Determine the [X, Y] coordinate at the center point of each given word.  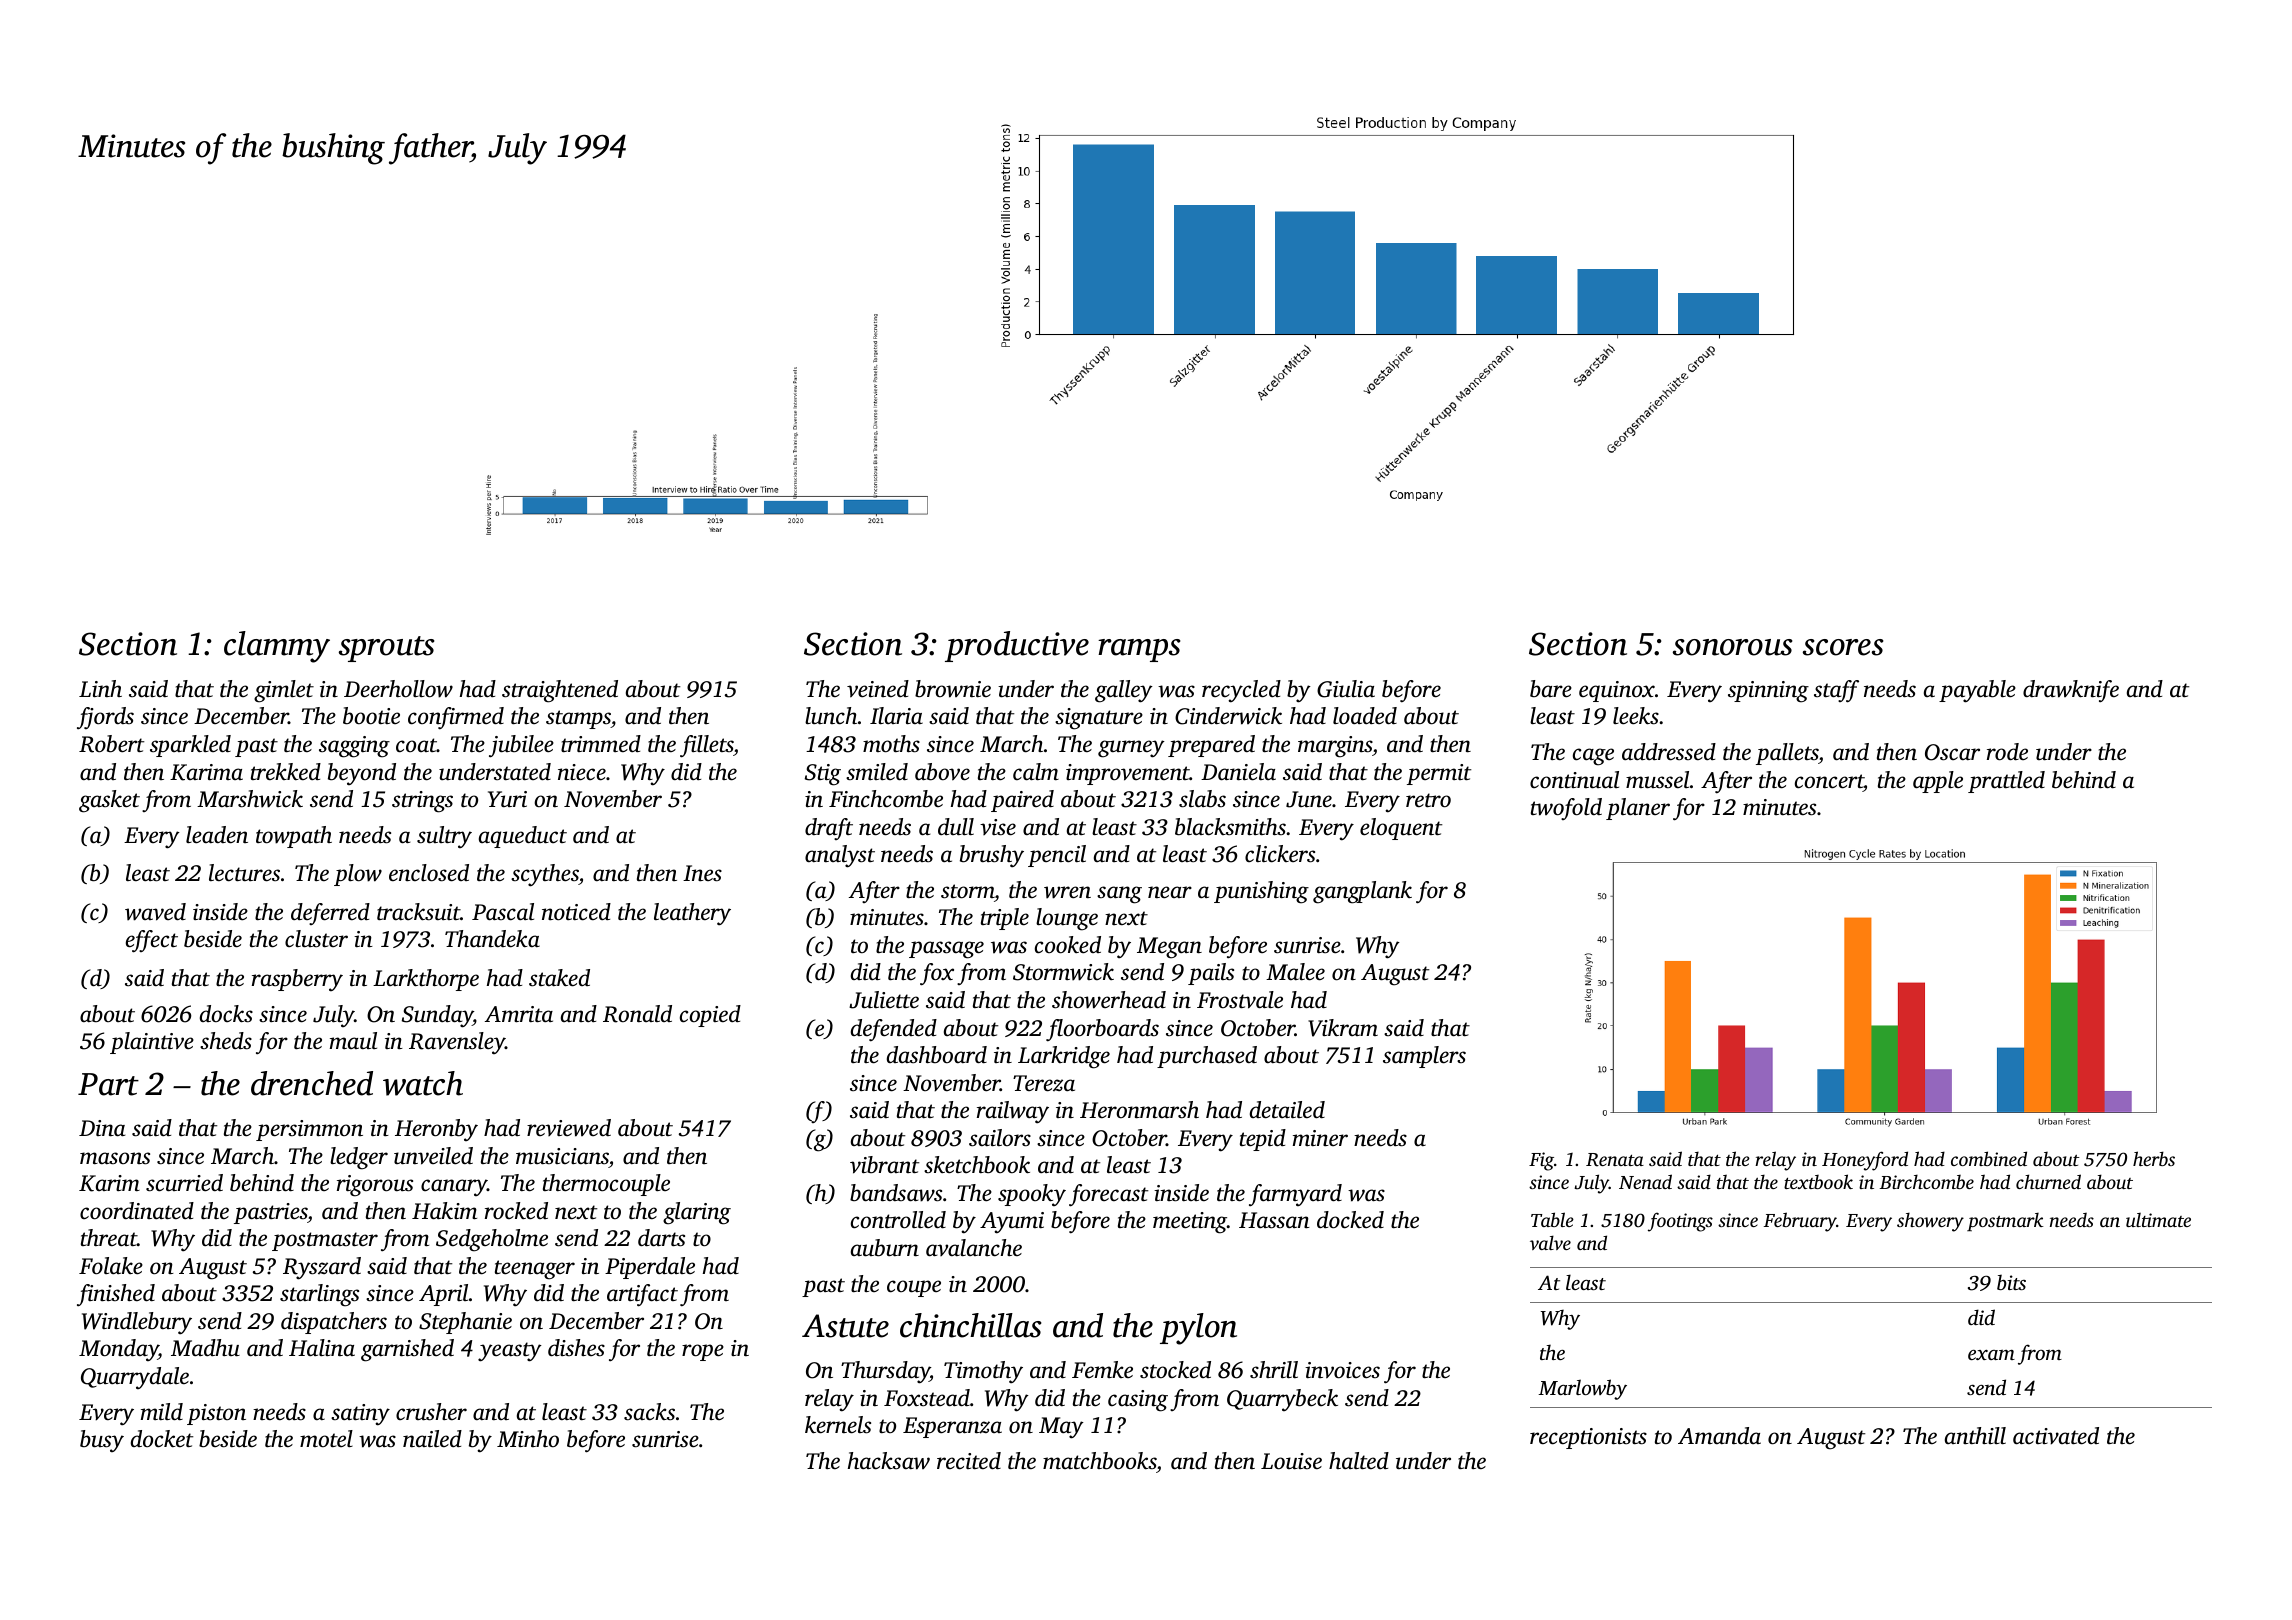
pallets [1787, 754]
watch [423, 1083]
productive [1017, 646]
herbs [2154, 1158]
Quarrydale [135, 1378]
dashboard [937, 1055]
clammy [277, 647]
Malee [1295, 972]
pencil [1057, 856]
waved [155, 912]
